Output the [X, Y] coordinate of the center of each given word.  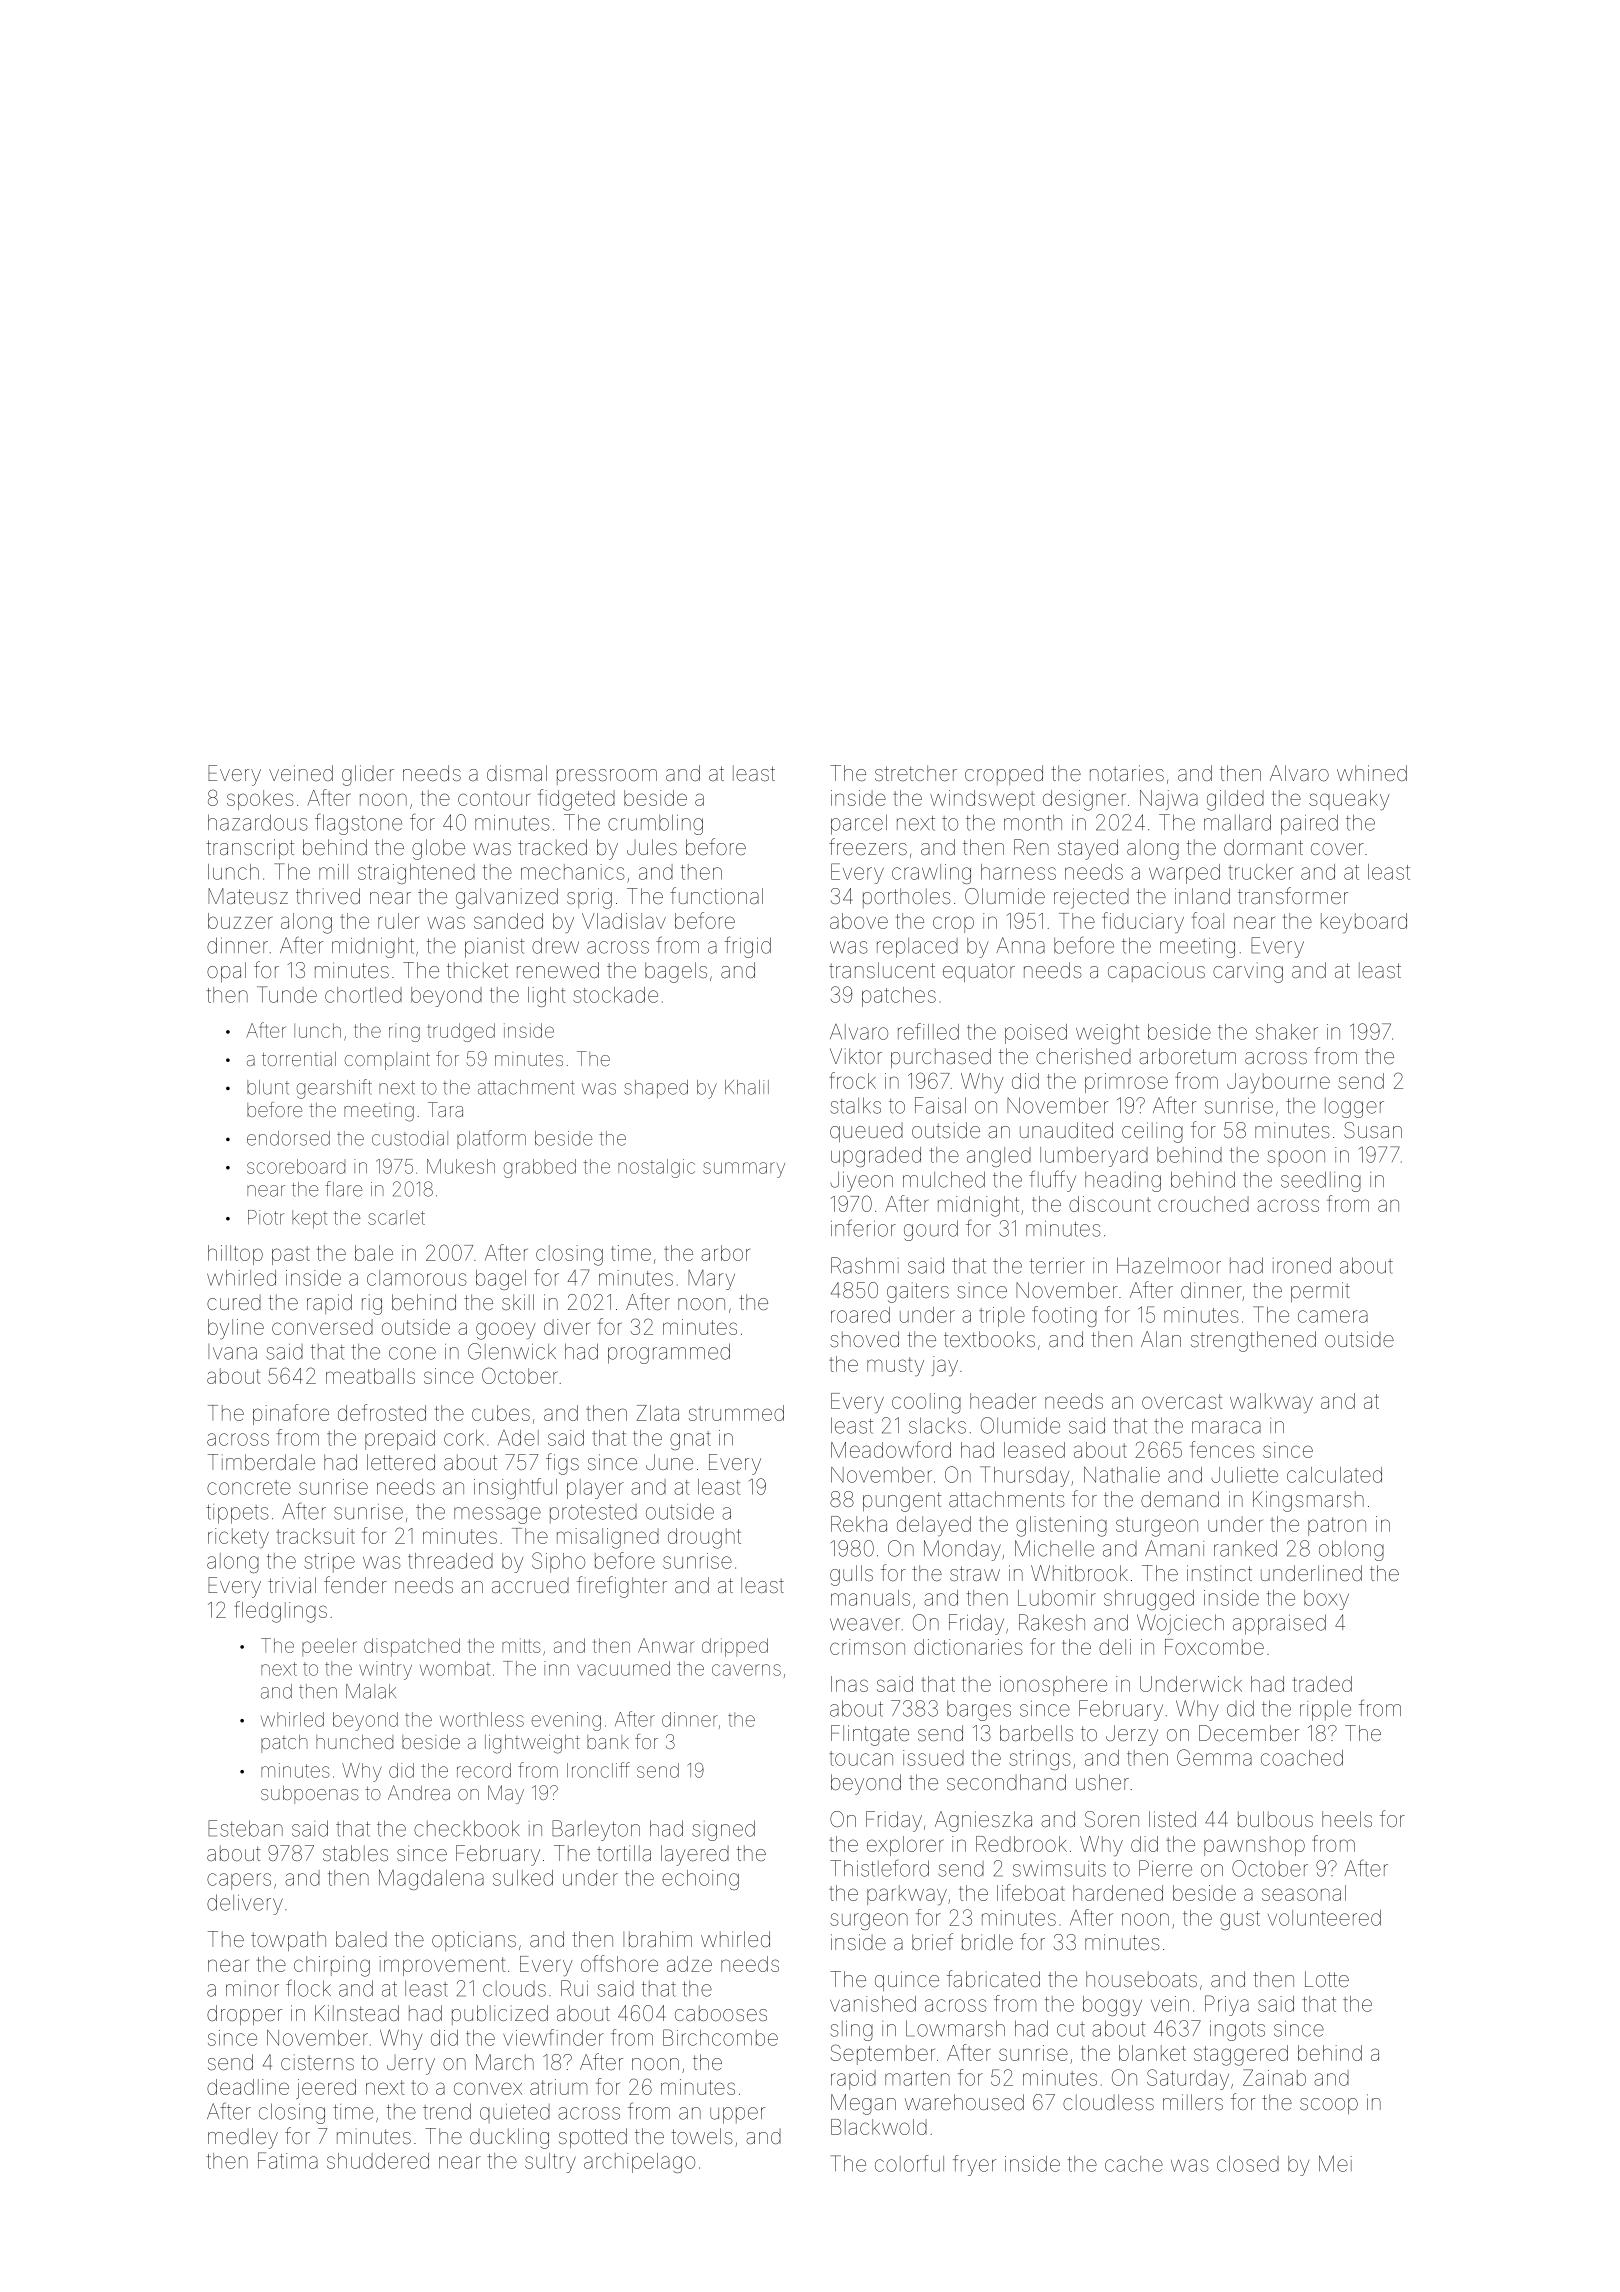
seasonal [1304, 1893]
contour [494, 798]
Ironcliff [598, 1770]
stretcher [916, 773]
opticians [474, 1941]
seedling [1321, 1181]
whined [1372, 773]
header [1003, 1401]
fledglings [280, 1612]
